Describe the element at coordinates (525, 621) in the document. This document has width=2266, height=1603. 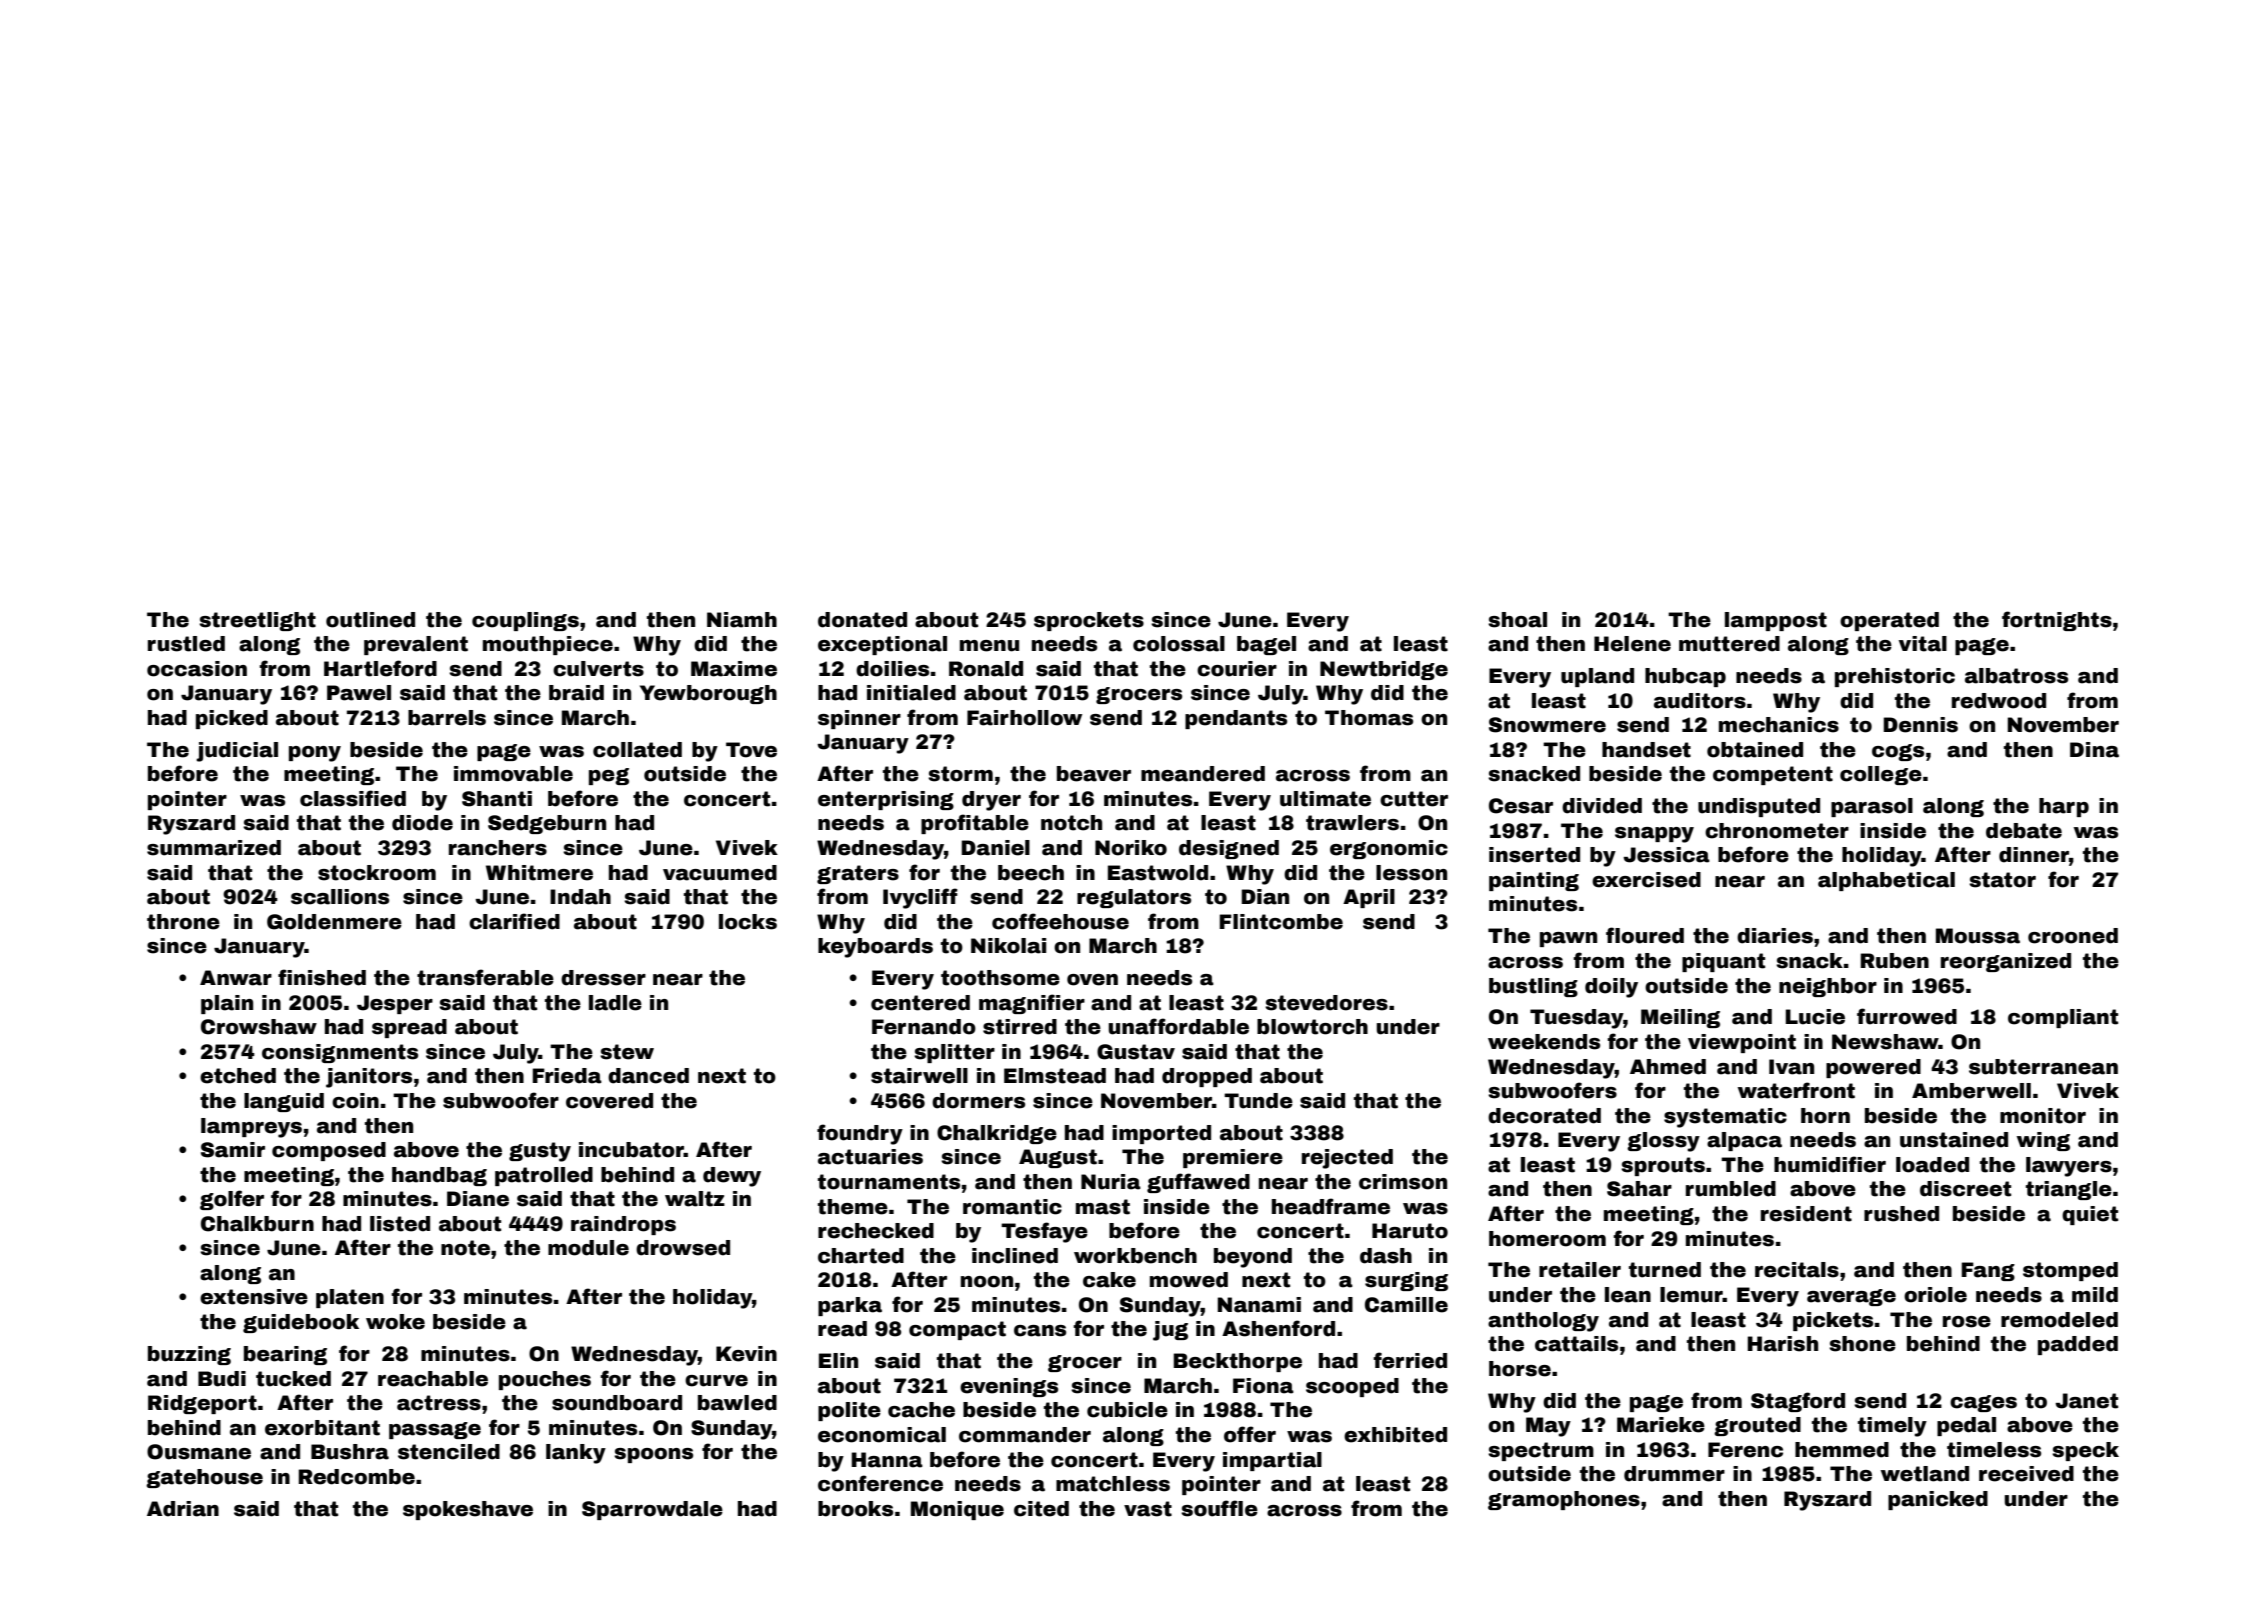
I see `couplings` at that location.
